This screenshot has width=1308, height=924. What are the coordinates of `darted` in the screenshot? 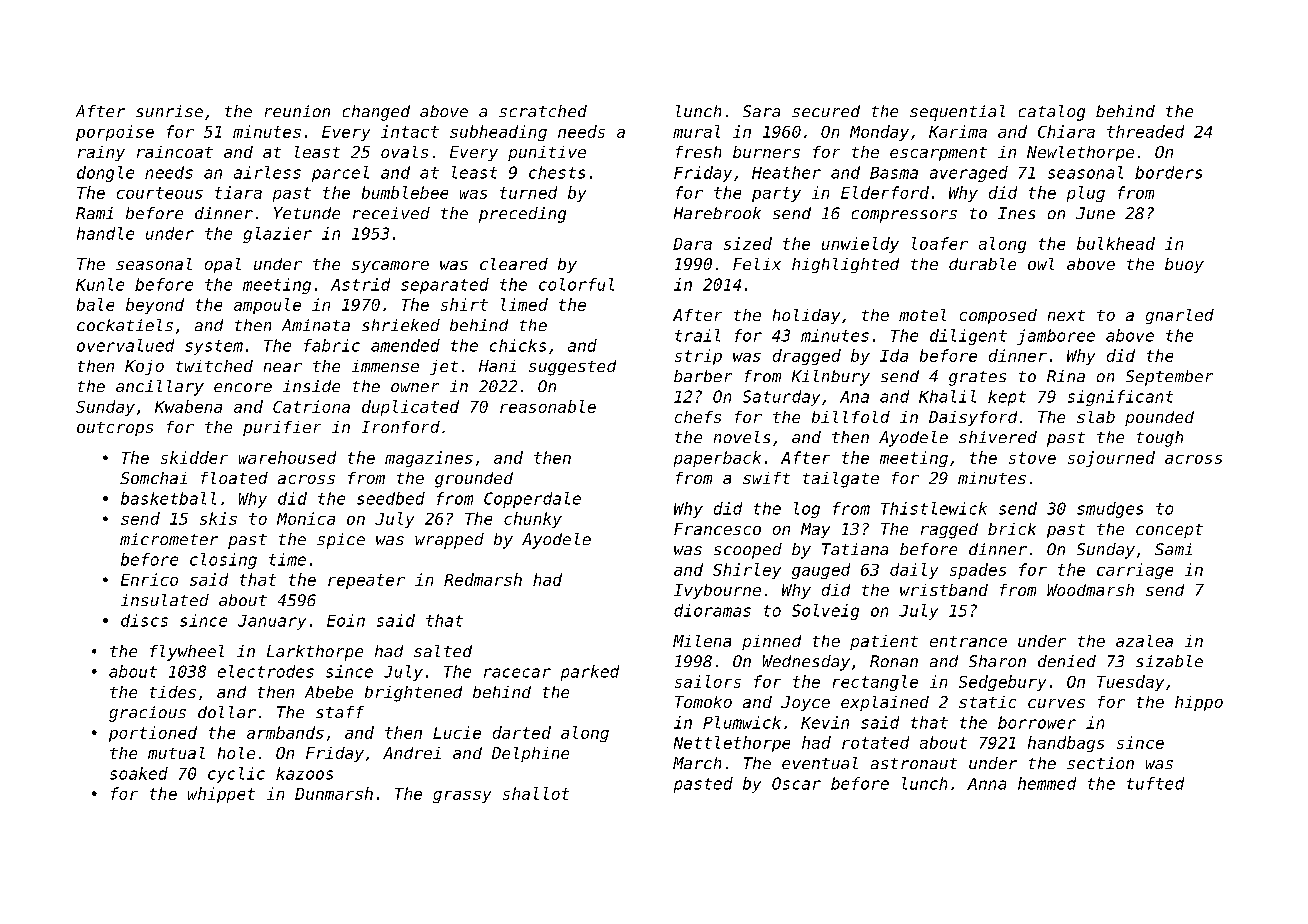 It's located at (522, 732).
